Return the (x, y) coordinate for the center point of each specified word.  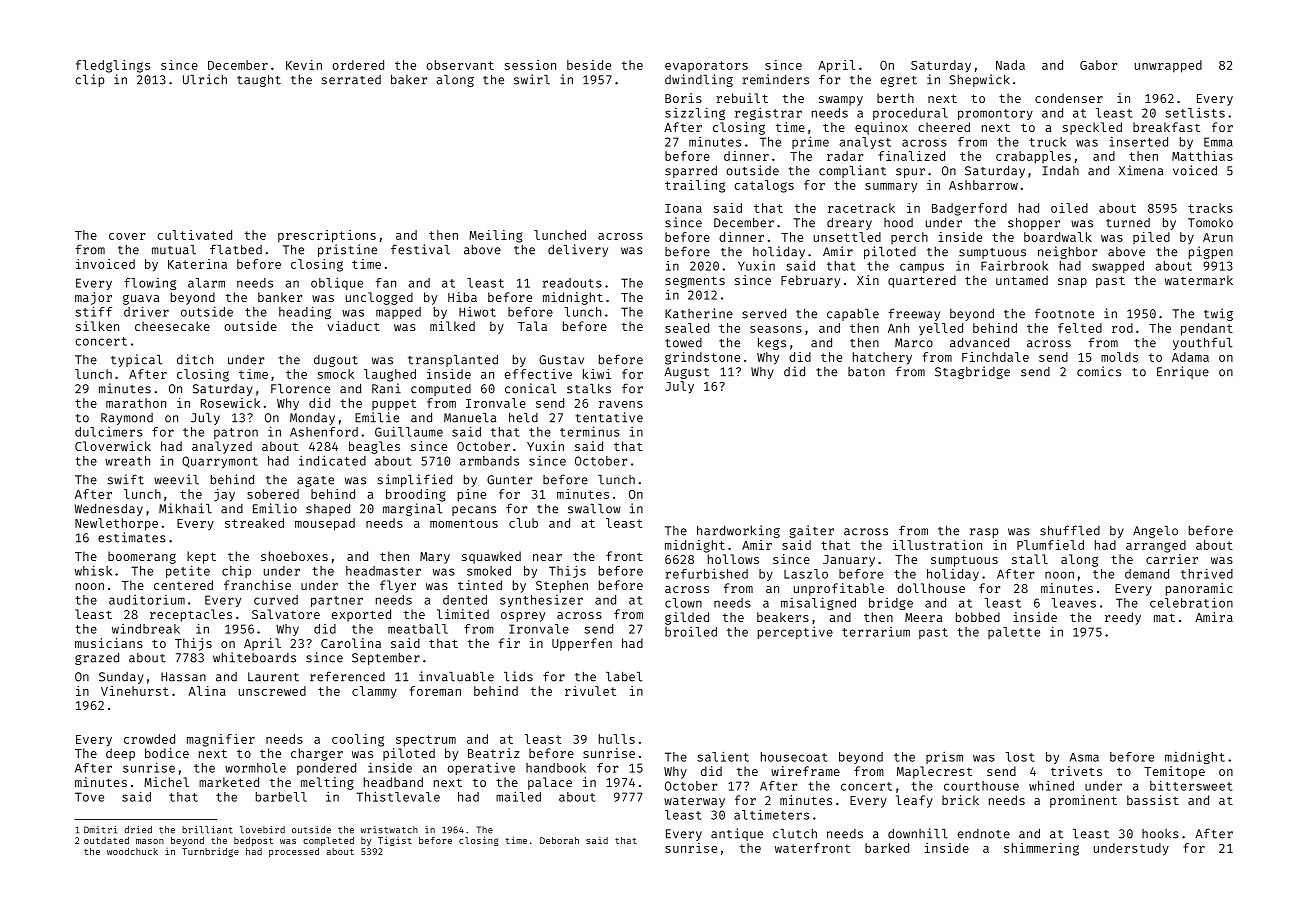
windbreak (146, 629)
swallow (594, 509)
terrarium (876, 632)
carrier (1172, 559)
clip (89, 80)
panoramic (1199, 589)
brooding (416, 495)
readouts (572, 283)
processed (294, 852)
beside (589, 65)
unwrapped (1168, 66)
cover (127, 236)
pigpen (1211, 252)
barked (887, 848)
